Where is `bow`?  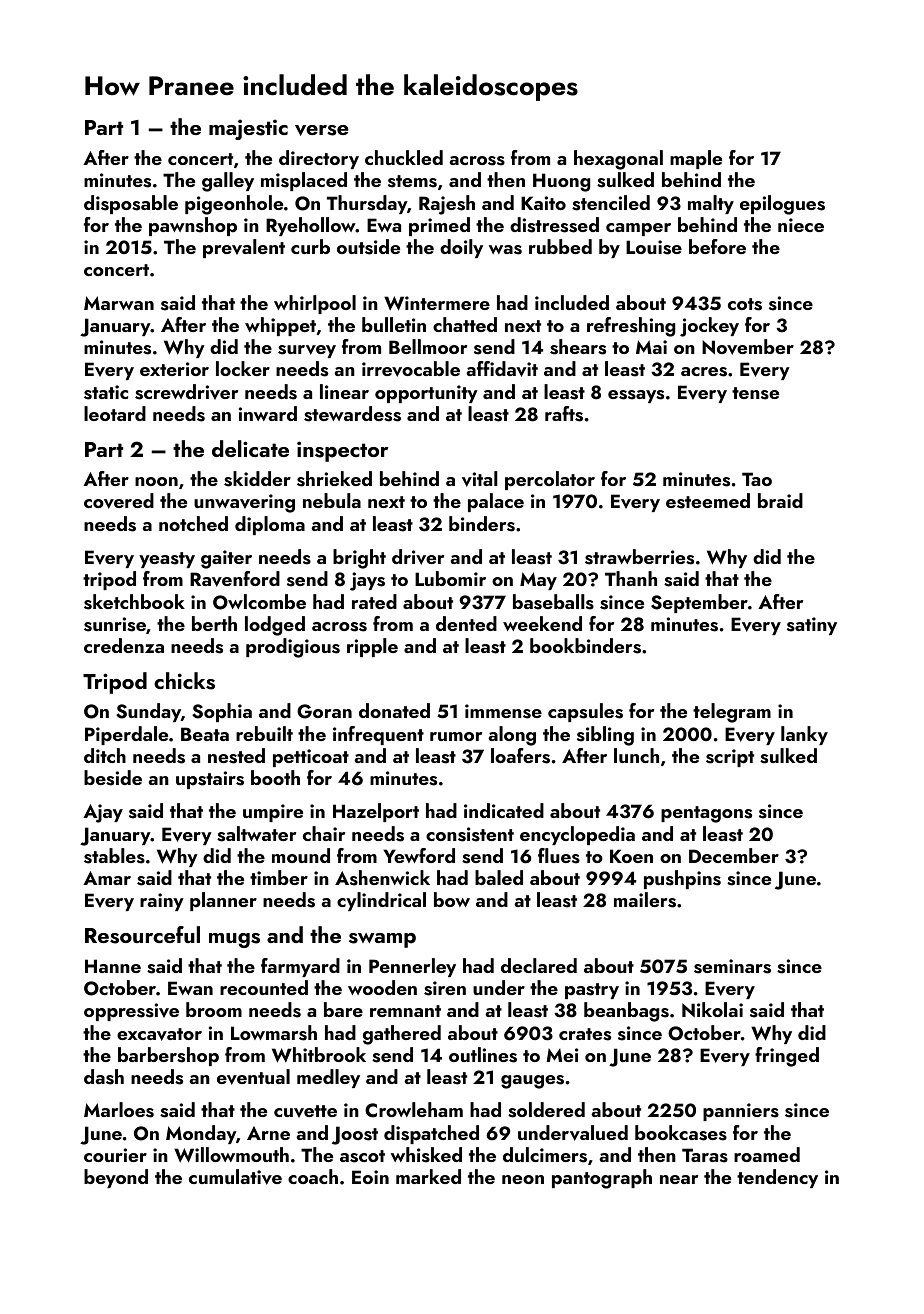
bow is located at coordinates (452, 899).
